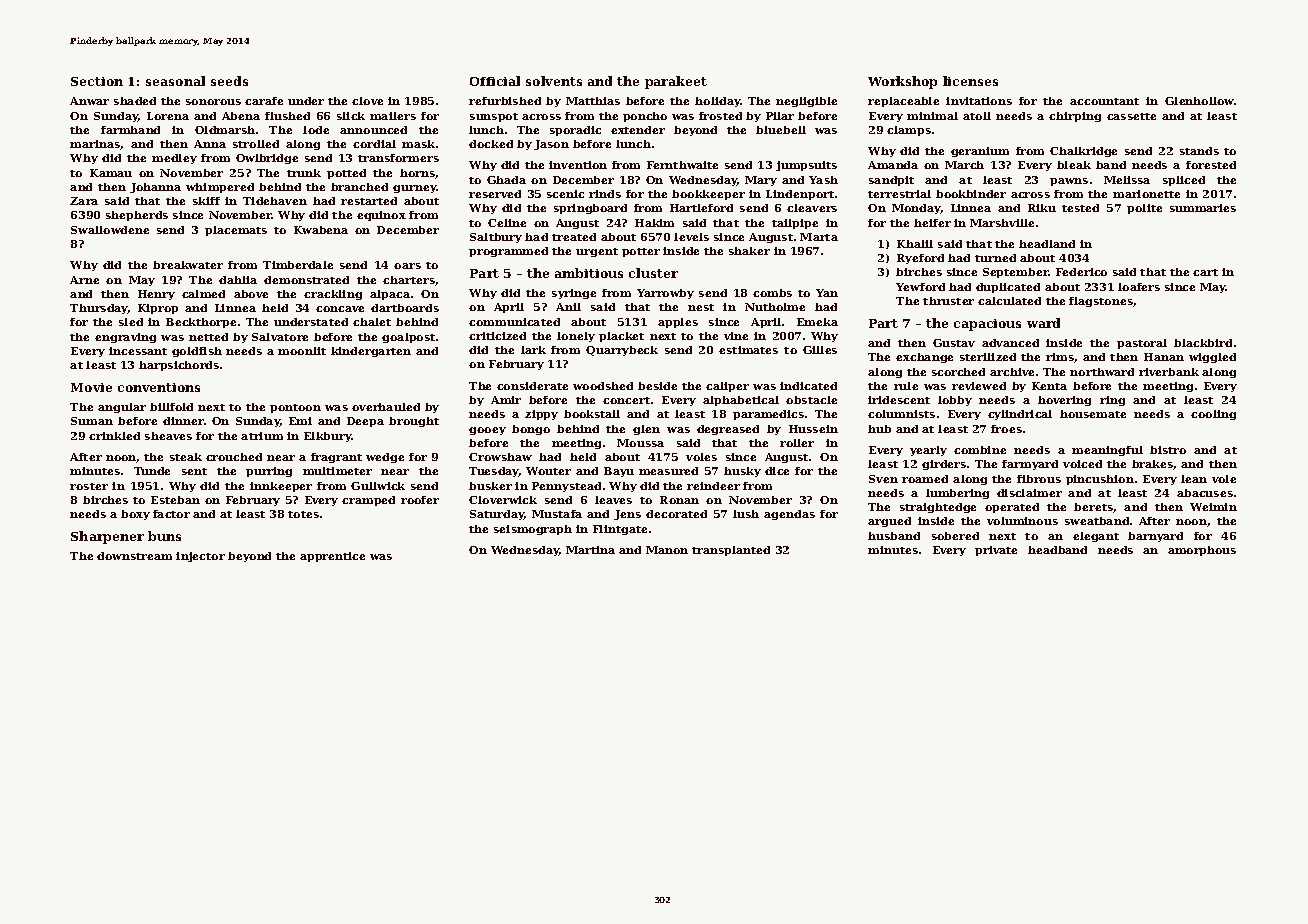  I want to click on injector, so click(200, 557).
